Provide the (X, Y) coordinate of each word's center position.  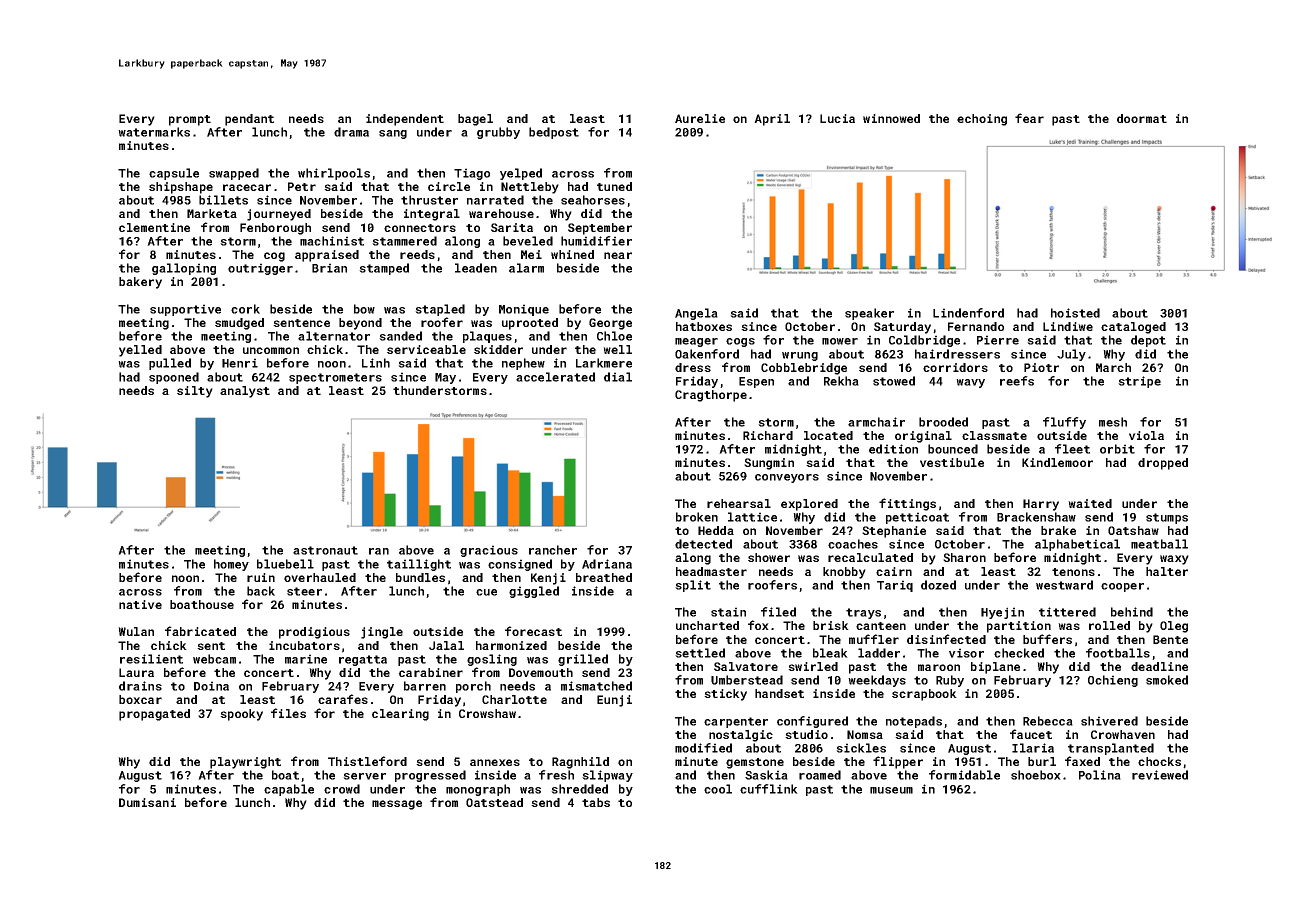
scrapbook (924, 695)
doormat (1142, 118)
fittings (907, 504)
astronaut (325, 550)
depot (1148, 341)
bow (364, 309)
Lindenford (968, 313)
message (397, 805)
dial (618, 377)
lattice (752, 517)
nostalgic (741, 736)
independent (405, 120)
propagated (154, 715)
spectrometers (335, 378)
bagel (475, 120)
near (618, 255)
